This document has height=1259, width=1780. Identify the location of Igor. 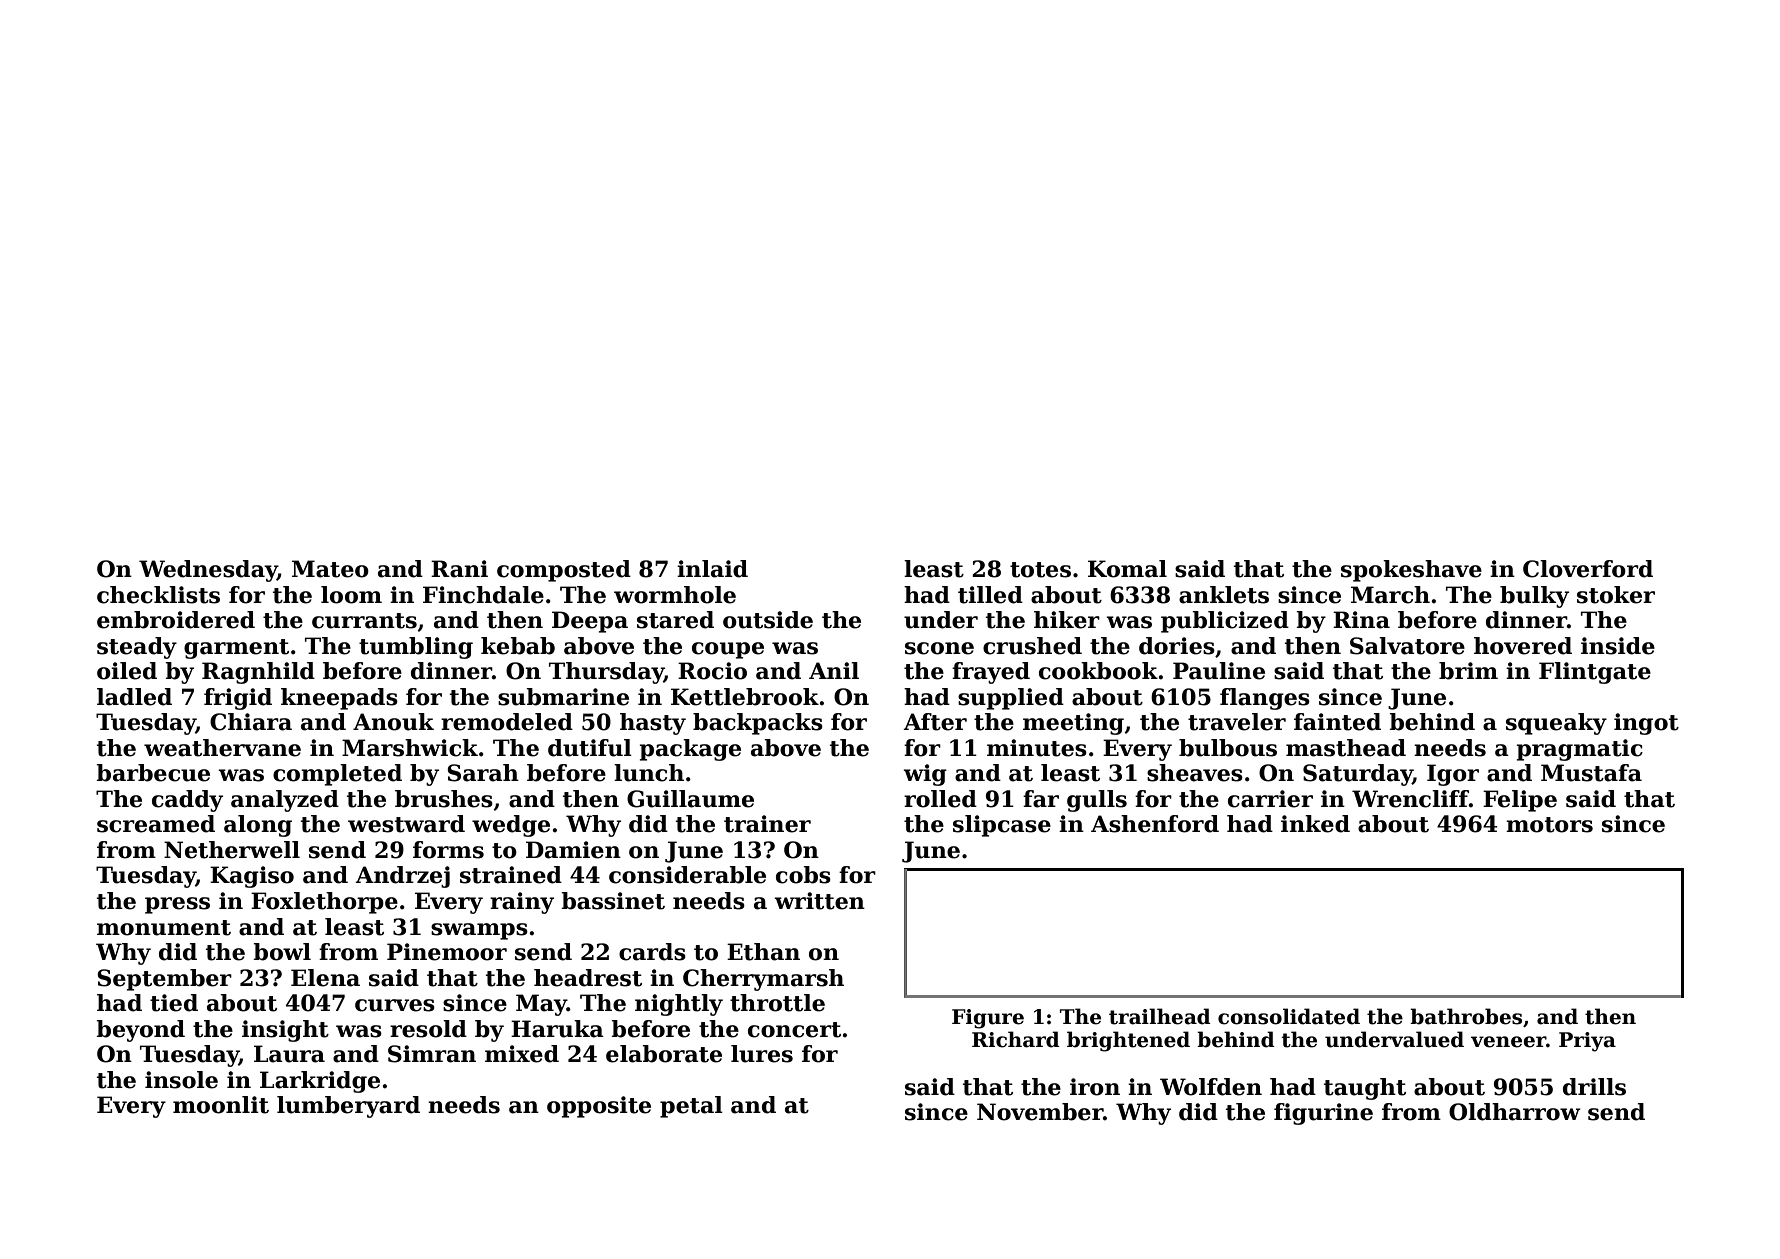
(1453, 775).
